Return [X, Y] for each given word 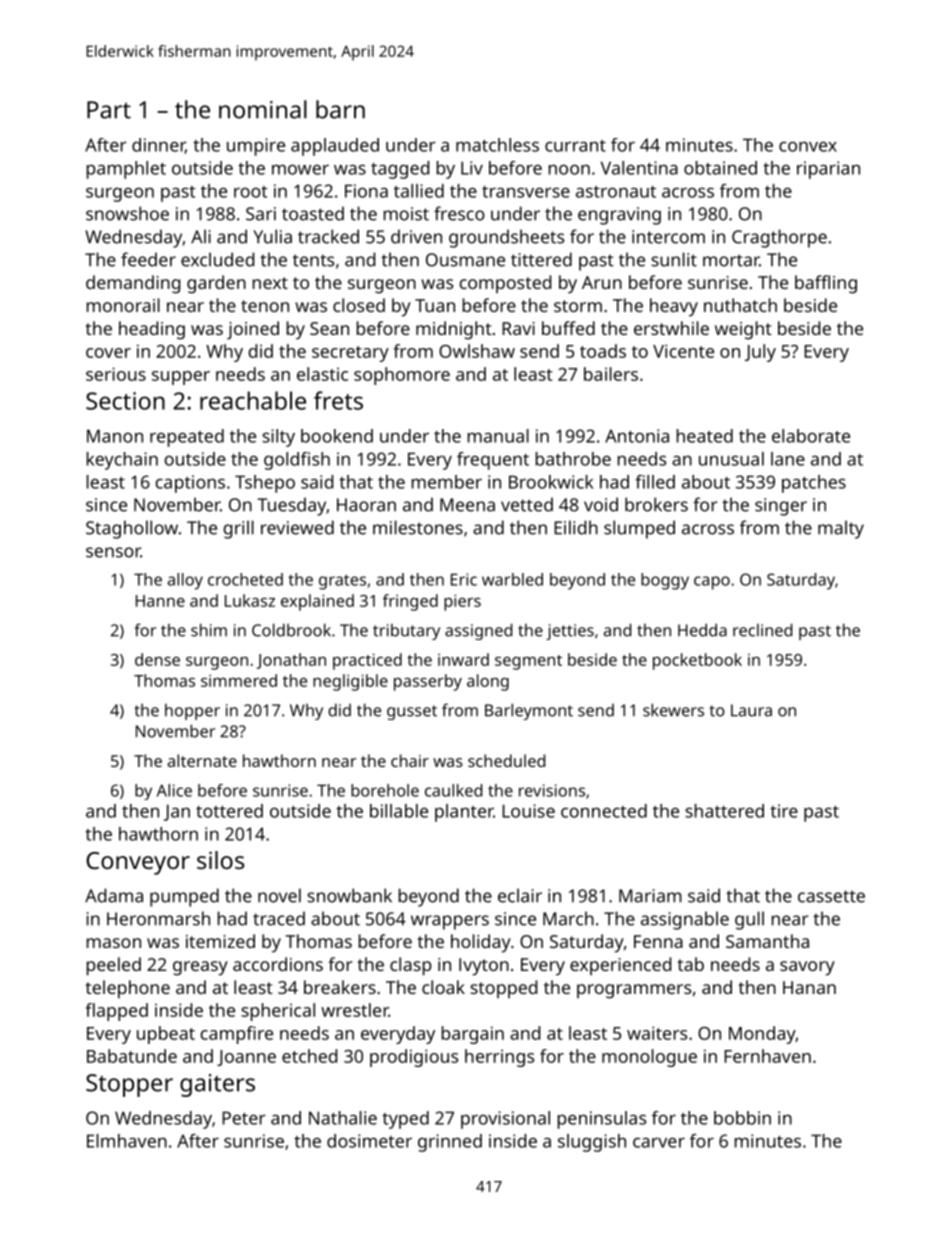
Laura [751, 710]
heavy [674, 307]
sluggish [592, 1143]
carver [659, 1142]
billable [399, 811]
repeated [187, 438]
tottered [229, 811]
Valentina [639, 168]
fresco [459, 213]
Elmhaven [127, 1141]
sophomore [402, 376]
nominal [263, 109]
